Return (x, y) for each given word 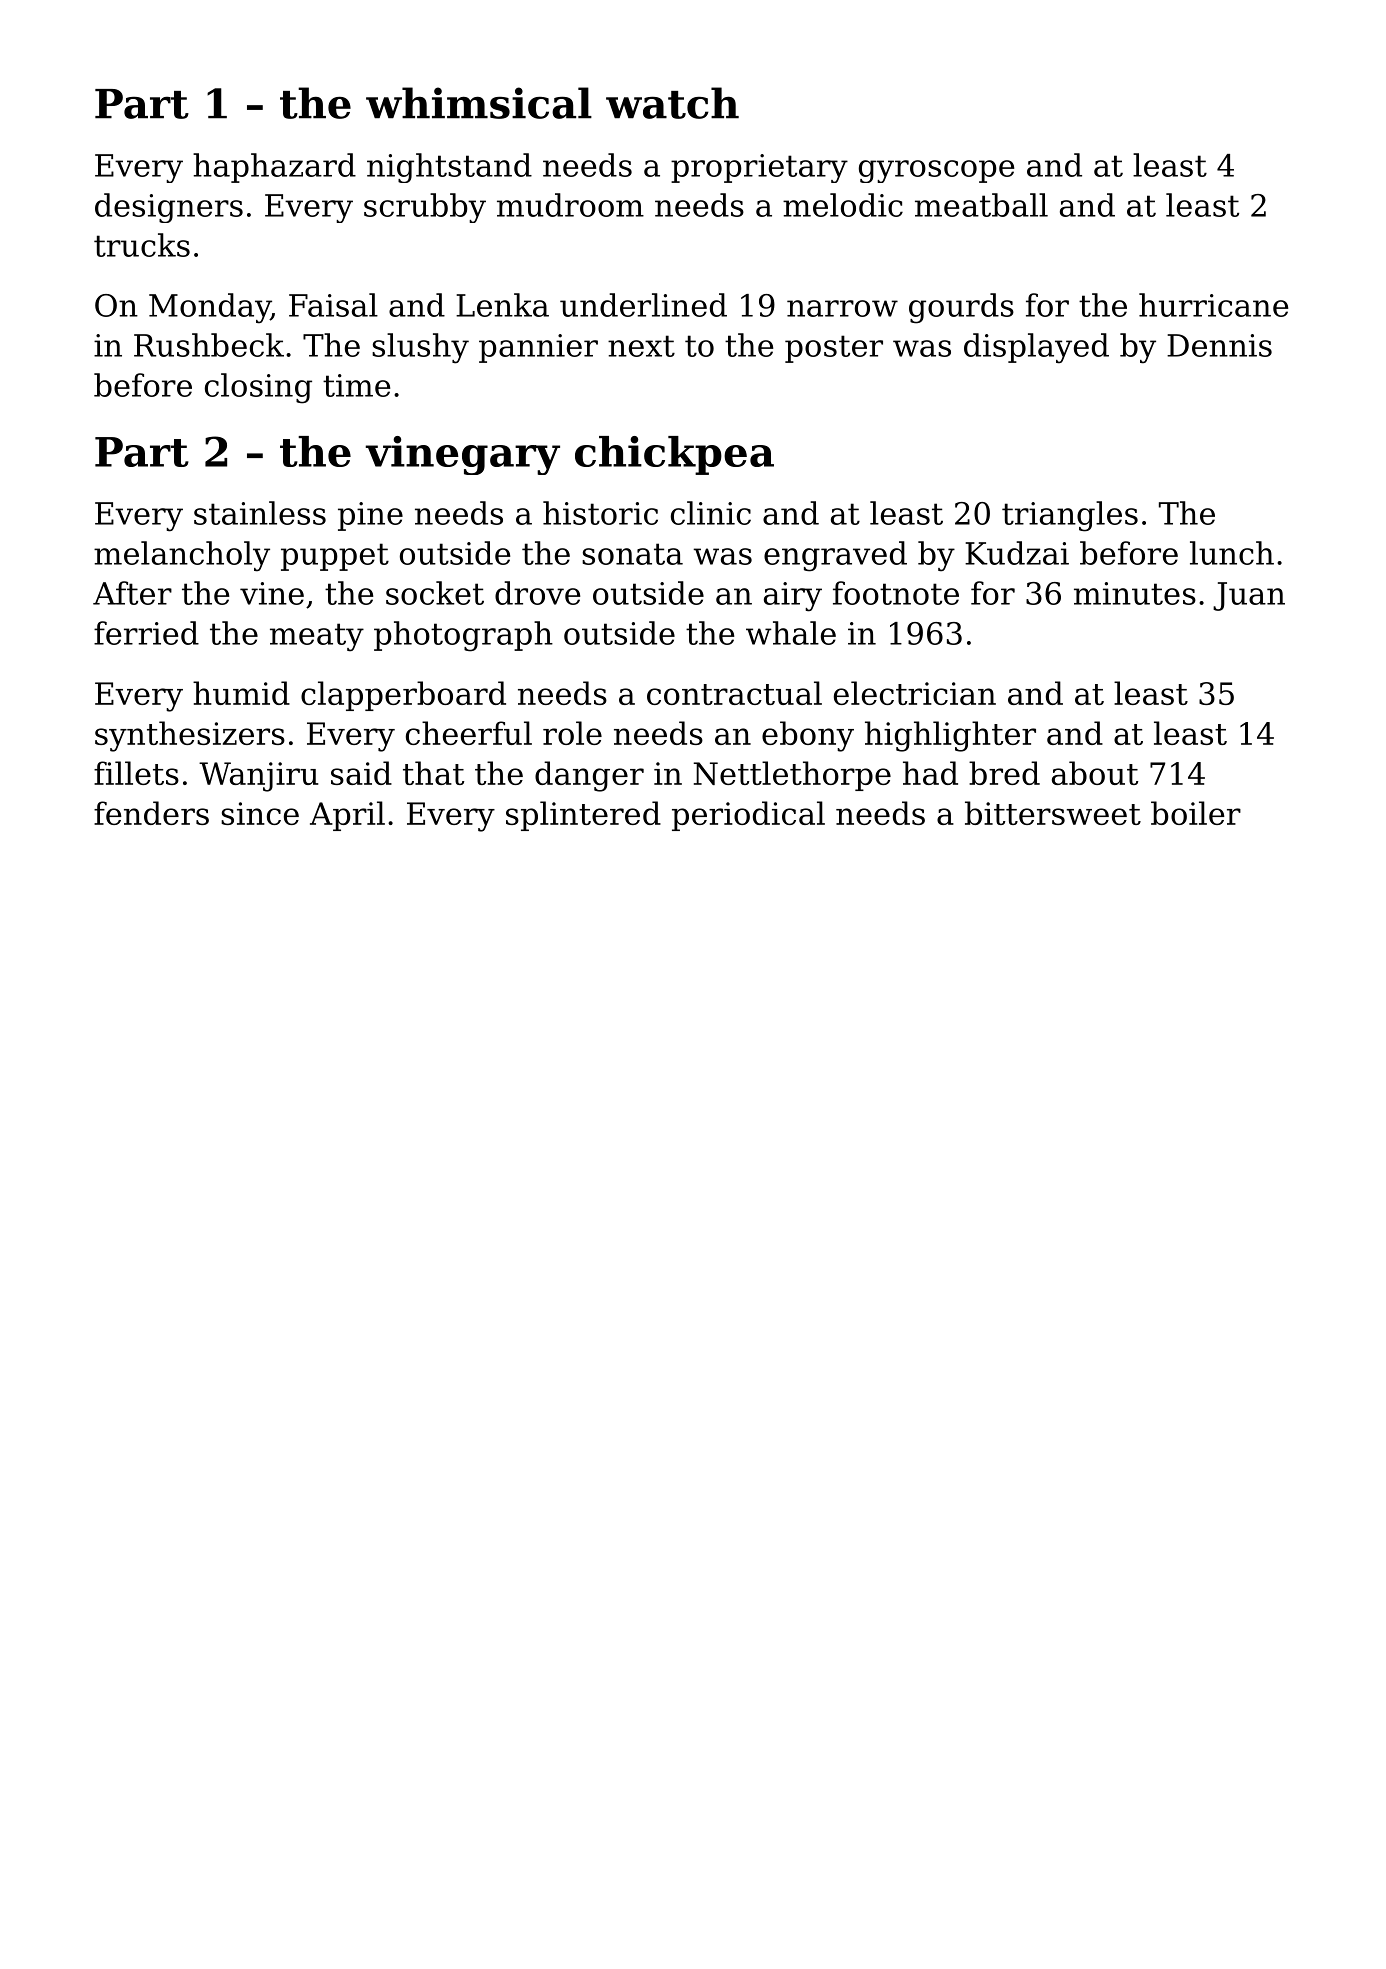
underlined (643, 305)
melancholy (182, 556)
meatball (981, 205)
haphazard (274, 168)
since (260, 813)
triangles (1070, 516)
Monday (210, 308)
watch (672, 103)
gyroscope (936, 171)
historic (600, 513)
